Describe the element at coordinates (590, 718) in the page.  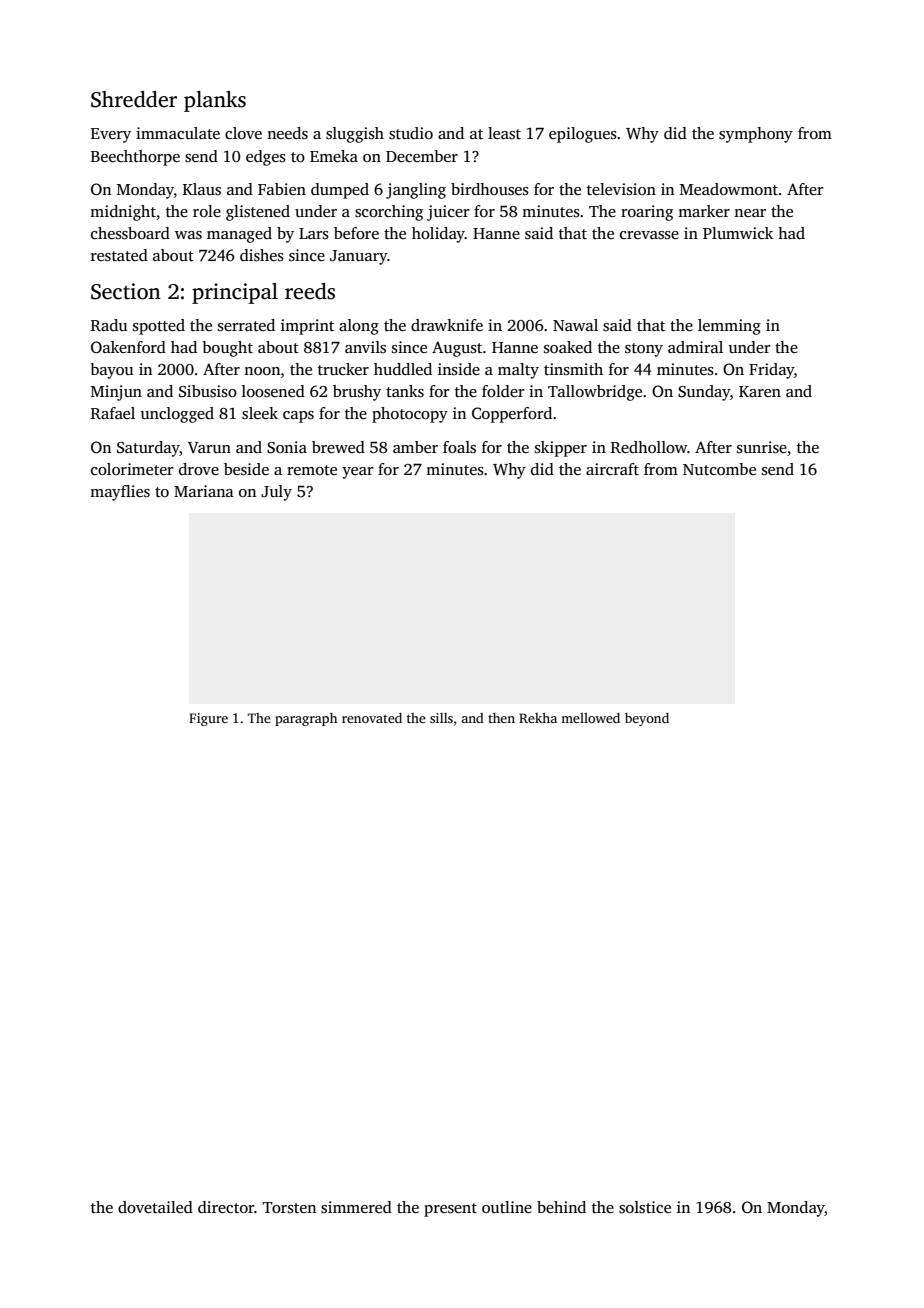
I see `mellowed` at that location.
